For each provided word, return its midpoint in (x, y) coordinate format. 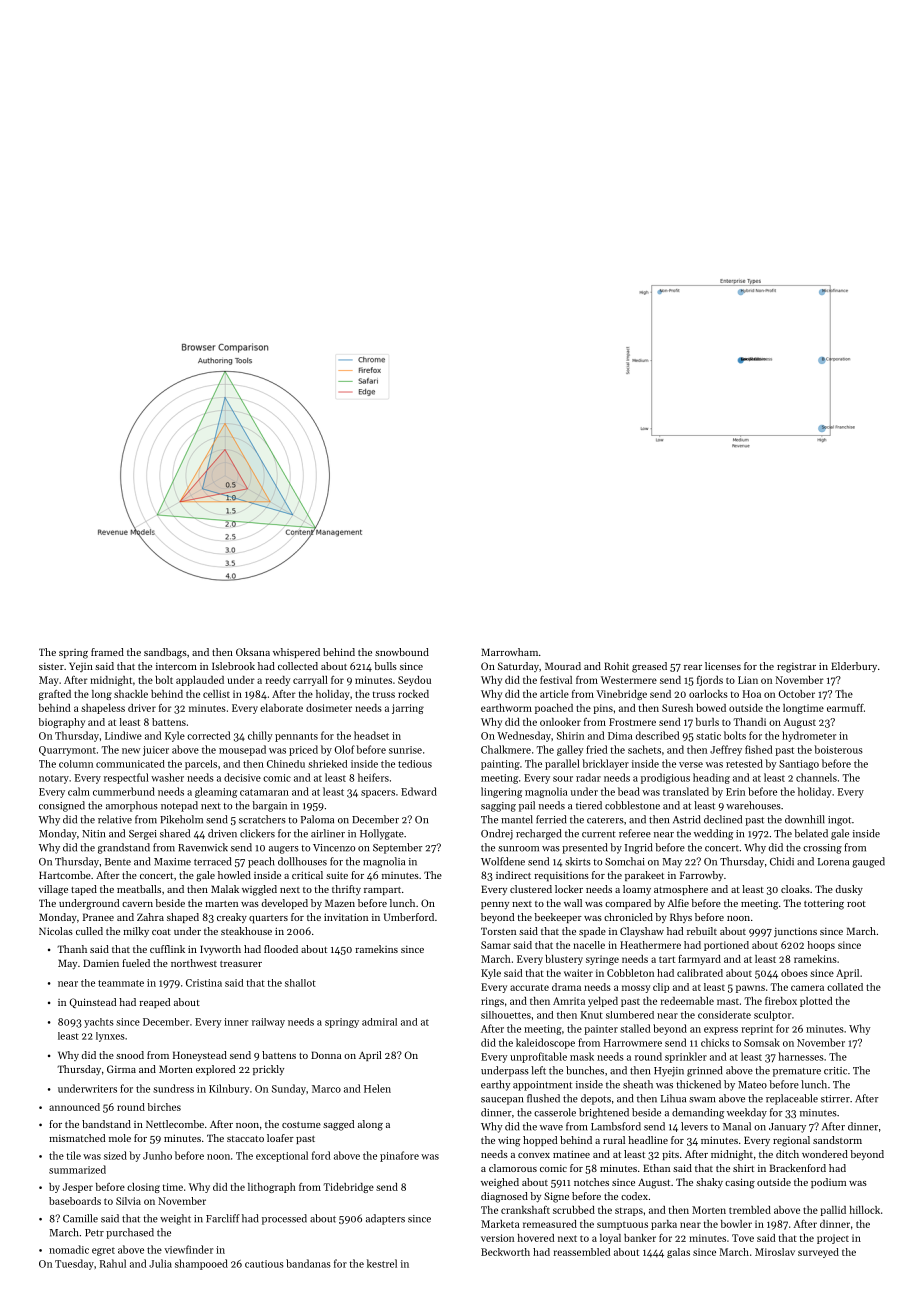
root (856, 904)
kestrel (382, 1263)
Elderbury (854, 667)
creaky (232, 918)
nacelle (589, 945)
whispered (296, 653)
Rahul (113, 1263)
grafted (55, 695)
